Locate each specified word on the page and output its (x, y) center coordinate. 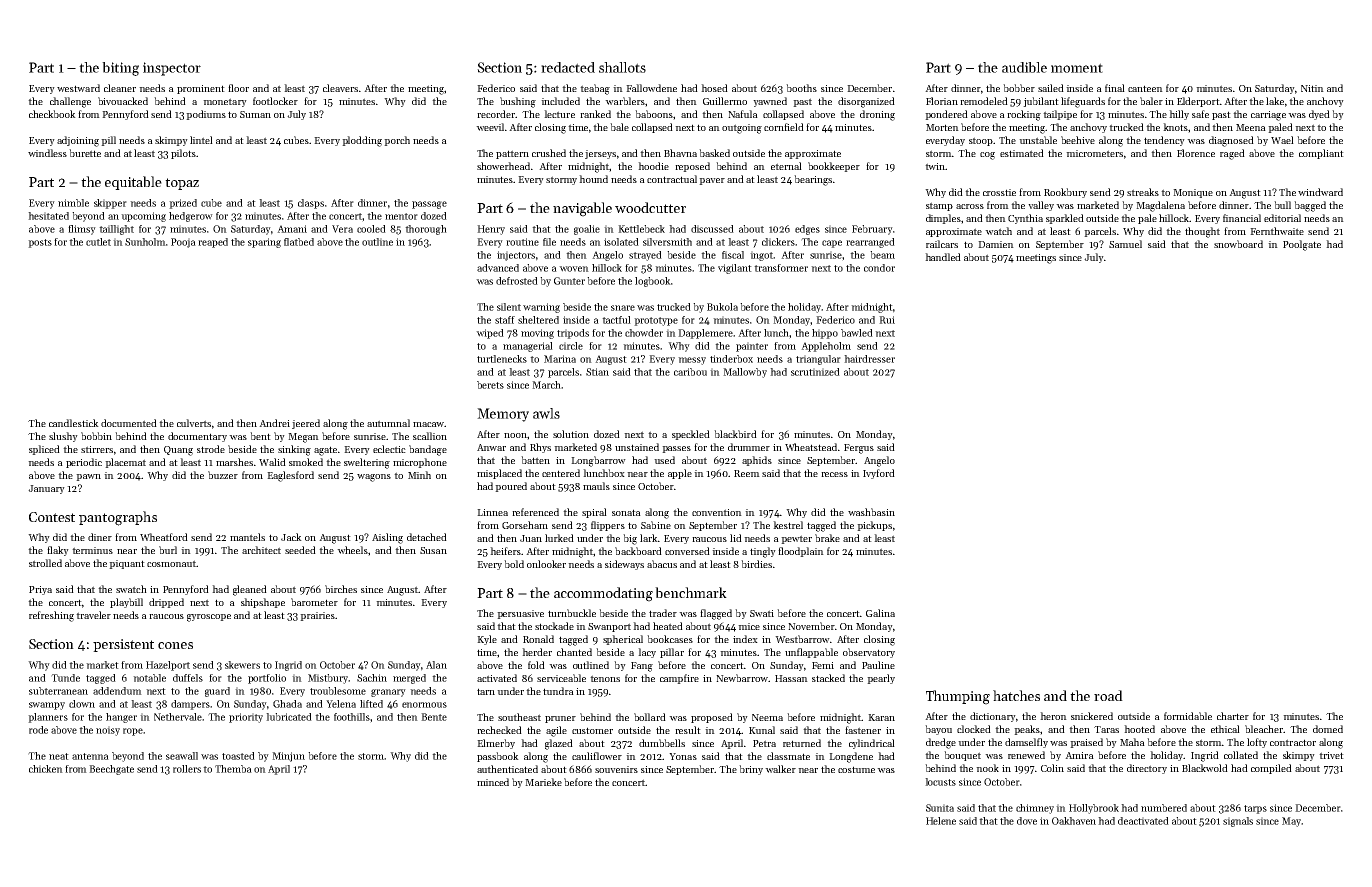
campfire (679, 679)
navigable (582, 209)
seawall (182, 756)
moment (1077, 68)
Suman (255, 114)
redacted (568, 67)
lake (1275, 101)
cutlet (98, 242)
